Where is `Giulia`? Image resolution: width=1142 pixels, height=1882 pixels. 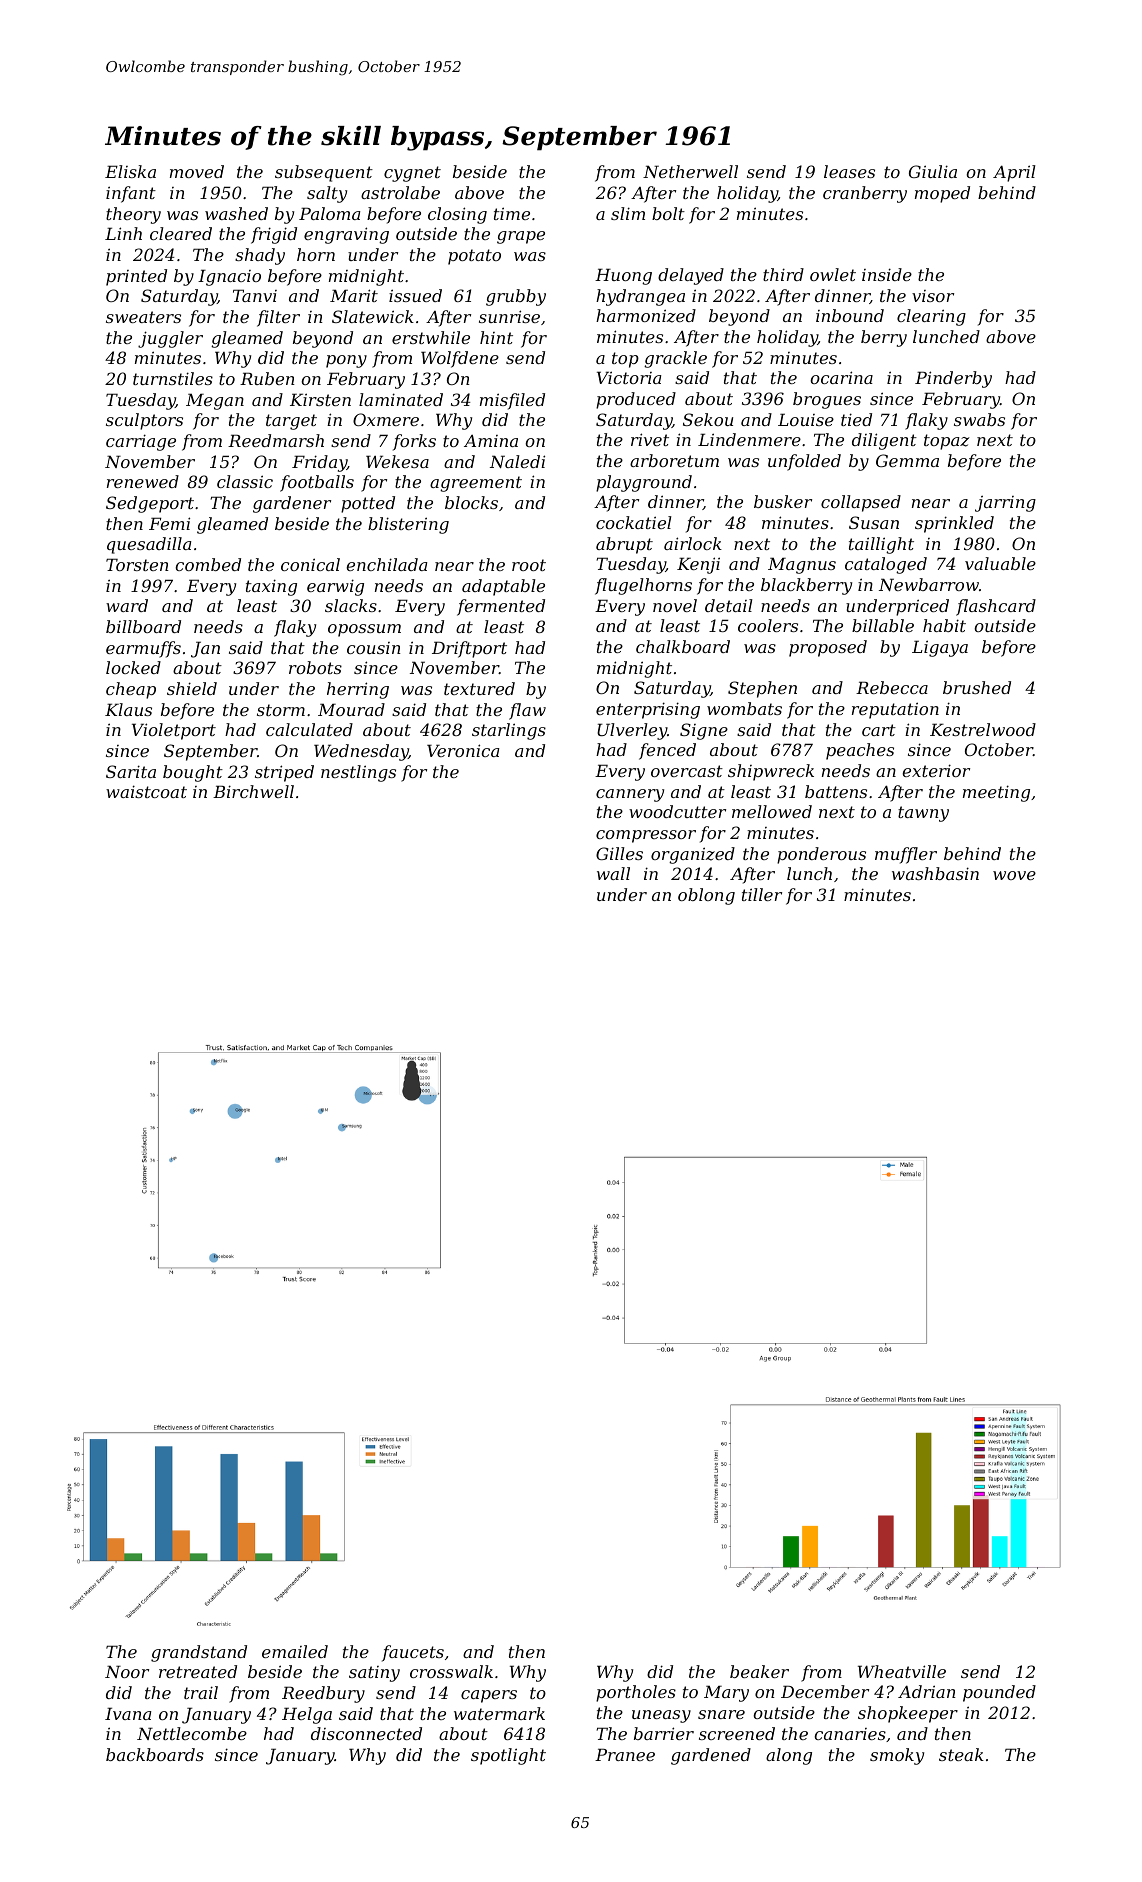
Giulia is located at coordinates (933, 171).
